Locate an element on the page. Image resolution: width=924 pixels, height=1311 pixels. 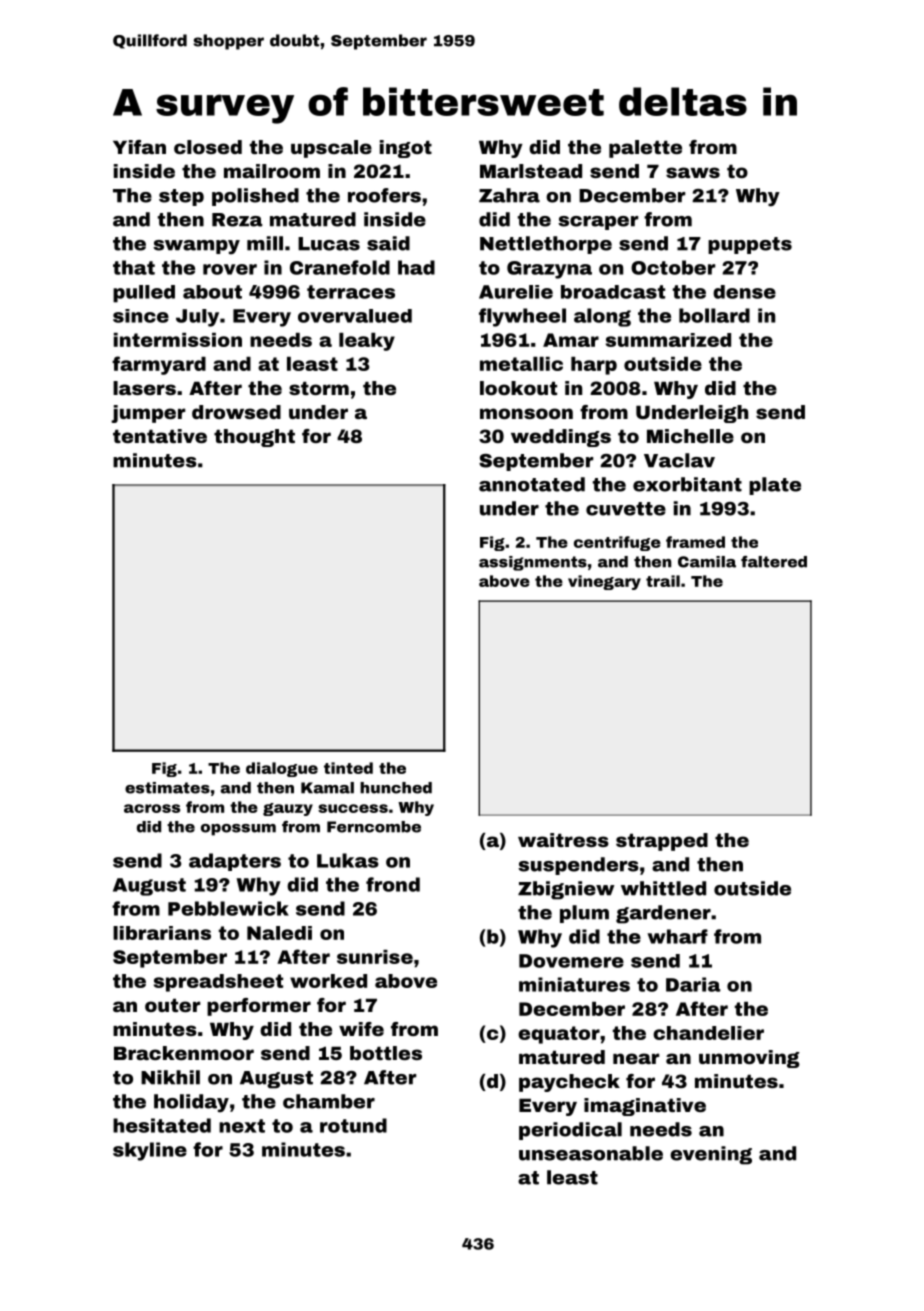
evening is located at coordinates (711, 1155).
